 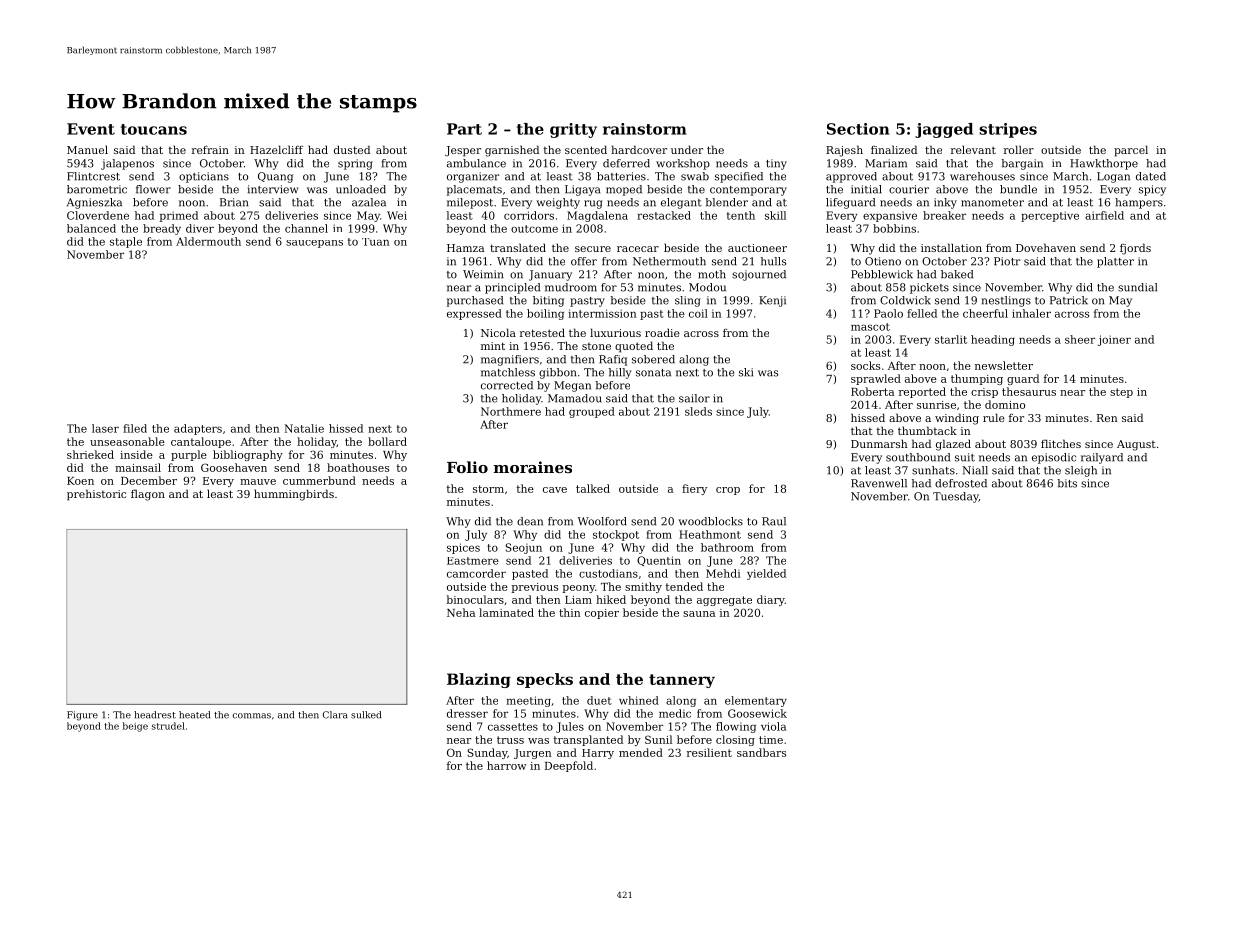 I want to click on beige, so click(x=135, y=727).
